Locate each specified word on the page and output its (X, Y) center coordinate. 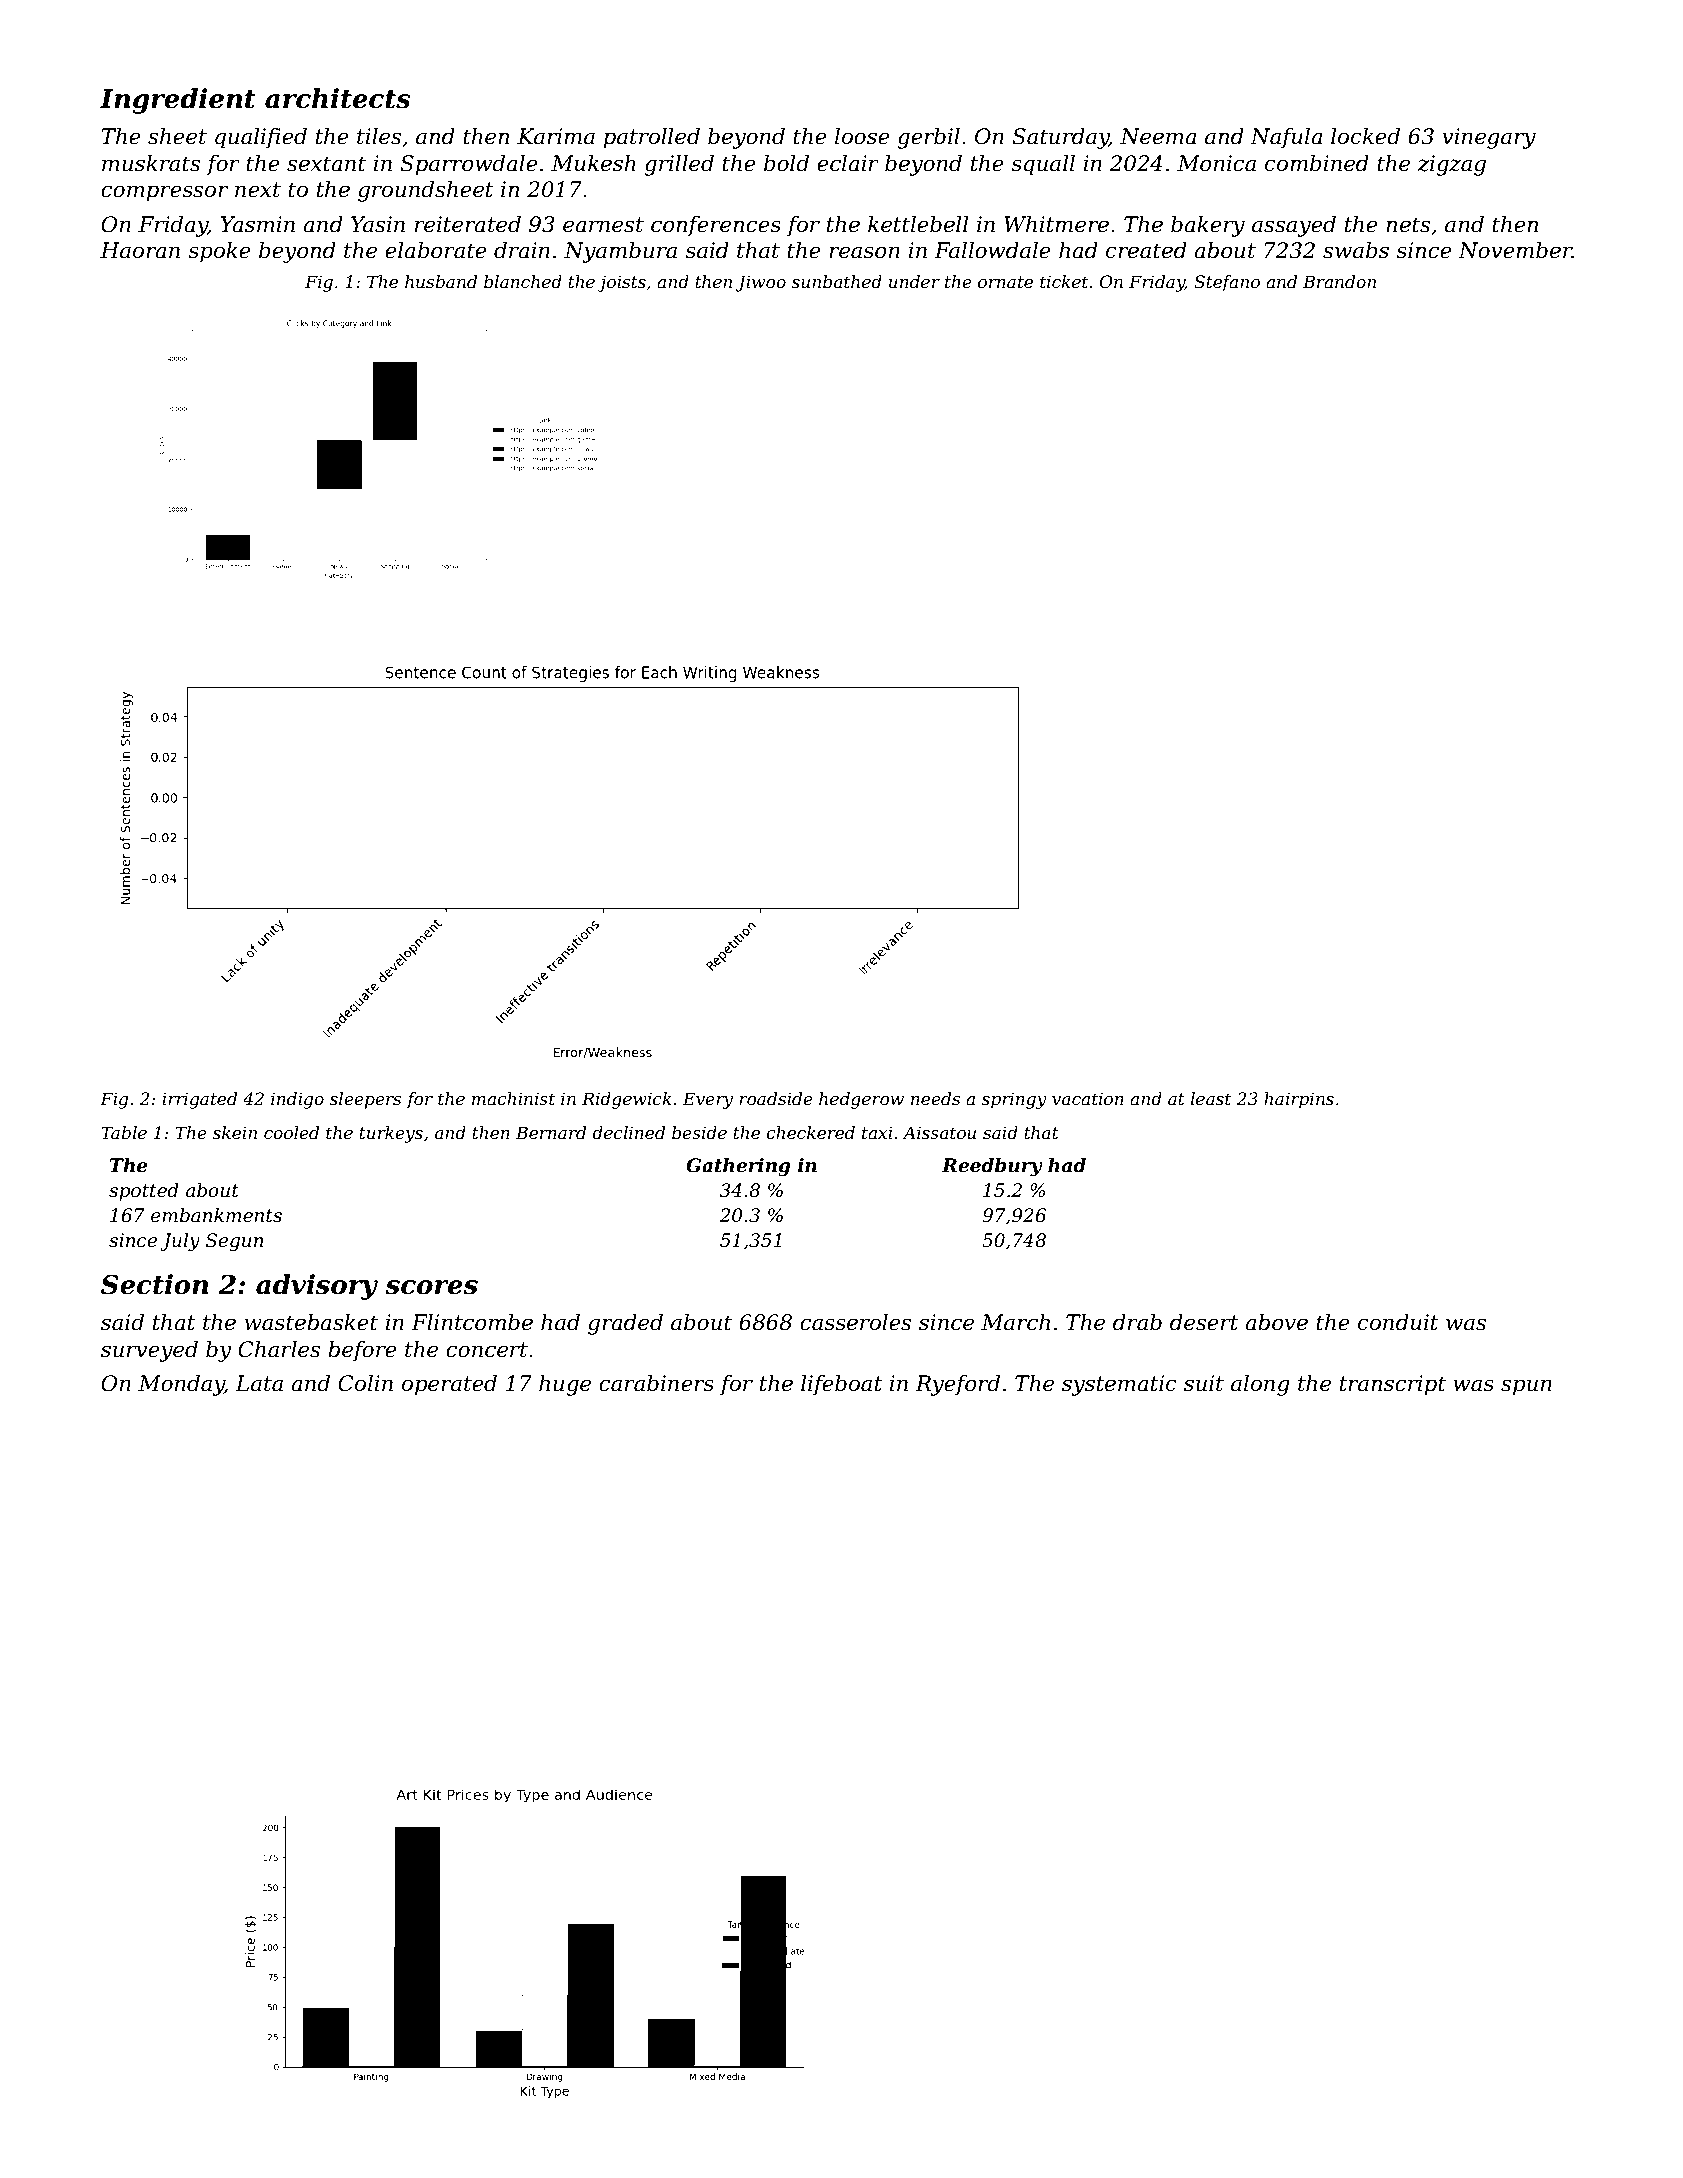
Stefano (1227, 283)
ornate (1005, 282)
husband (441, 281)
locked (1365, 136)
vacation (1088, 1098)
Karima (556, 136)
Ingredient (178, 101)
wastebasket (311, 1322)
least (1210, 1098)
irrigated (199, 1100)
